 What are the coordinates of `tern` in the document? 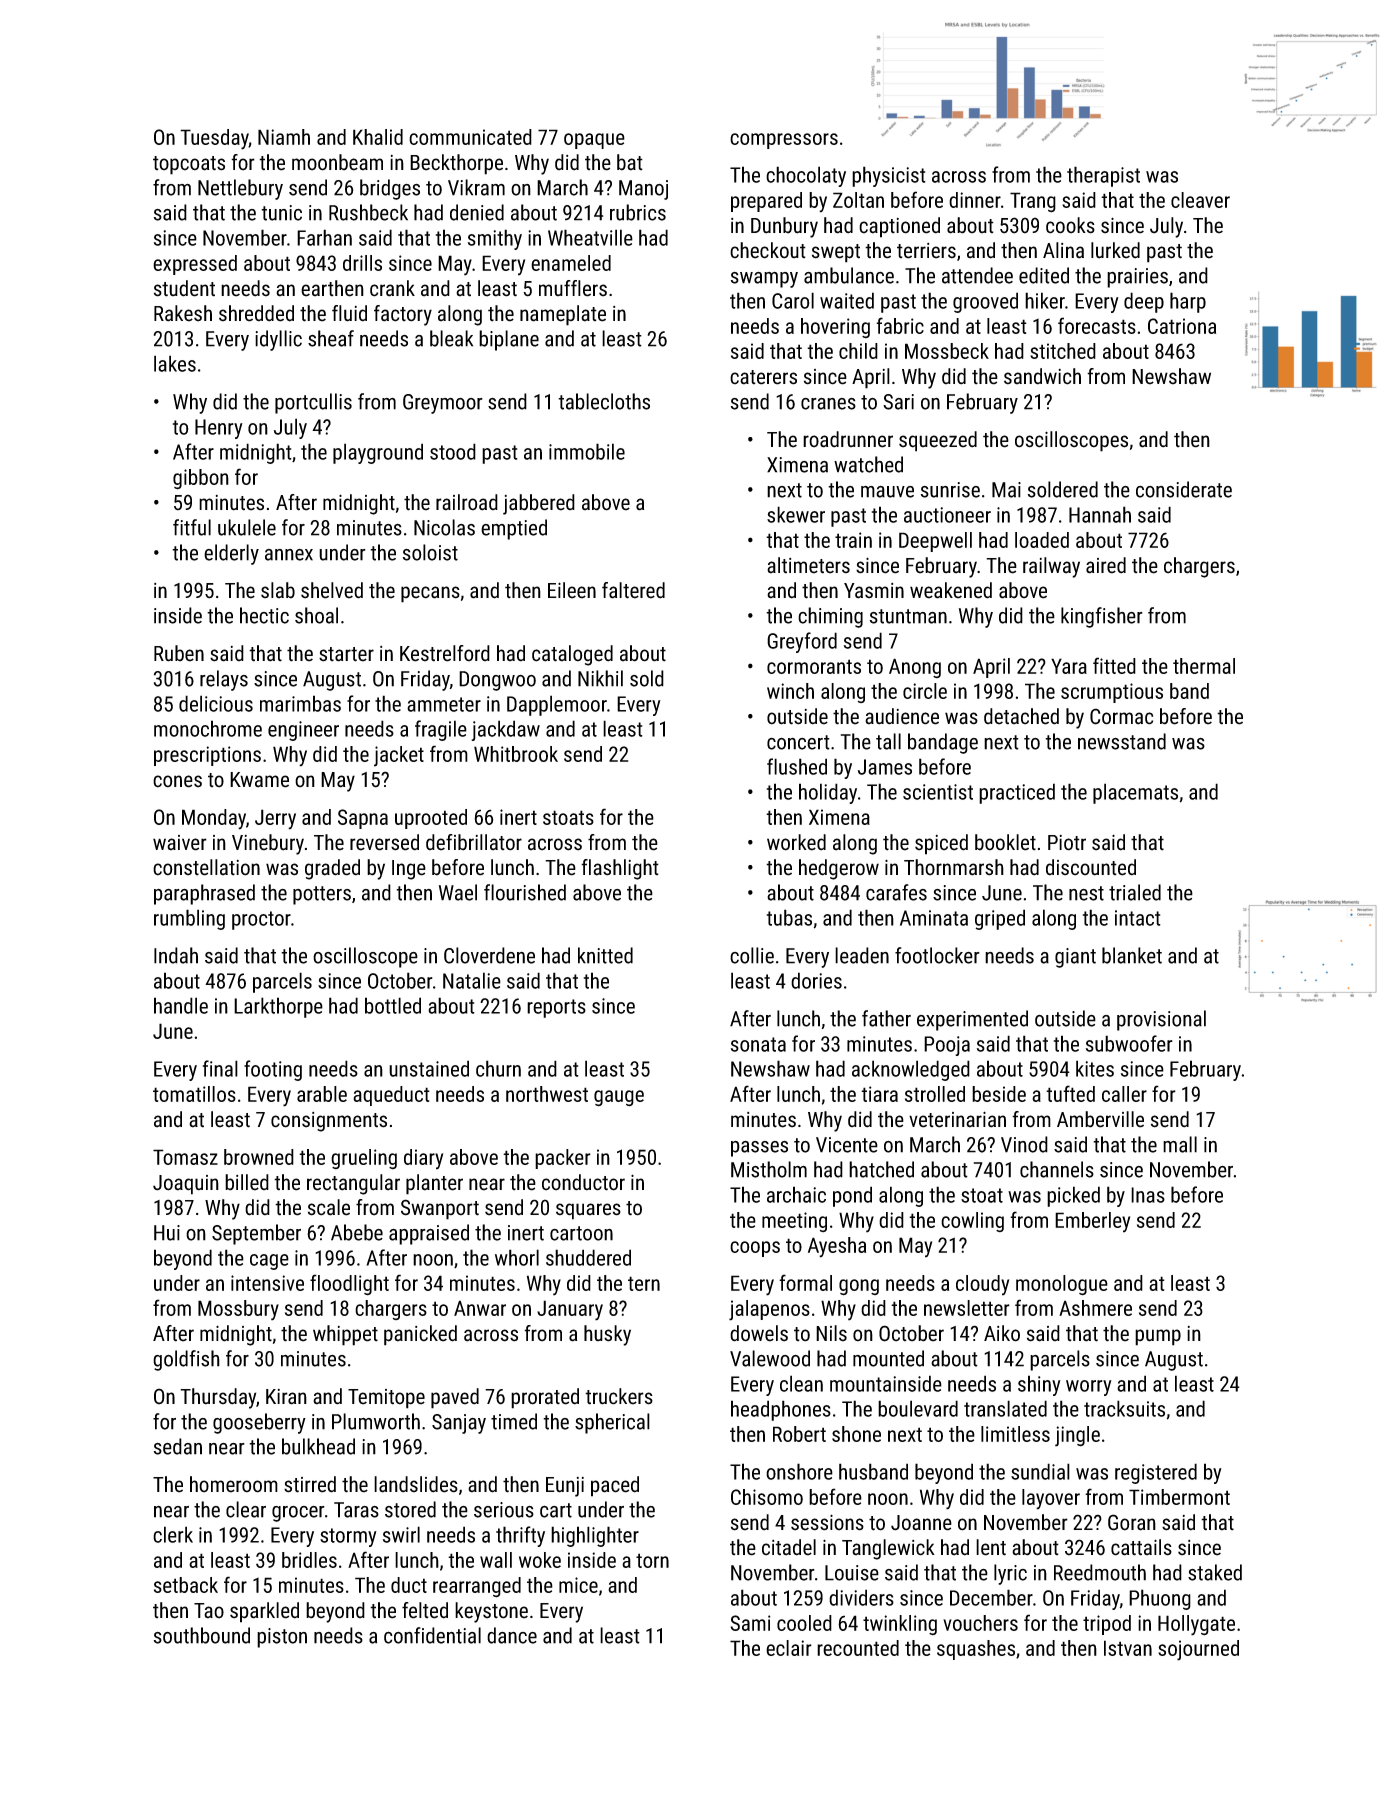 It's located at (644, 1283).
